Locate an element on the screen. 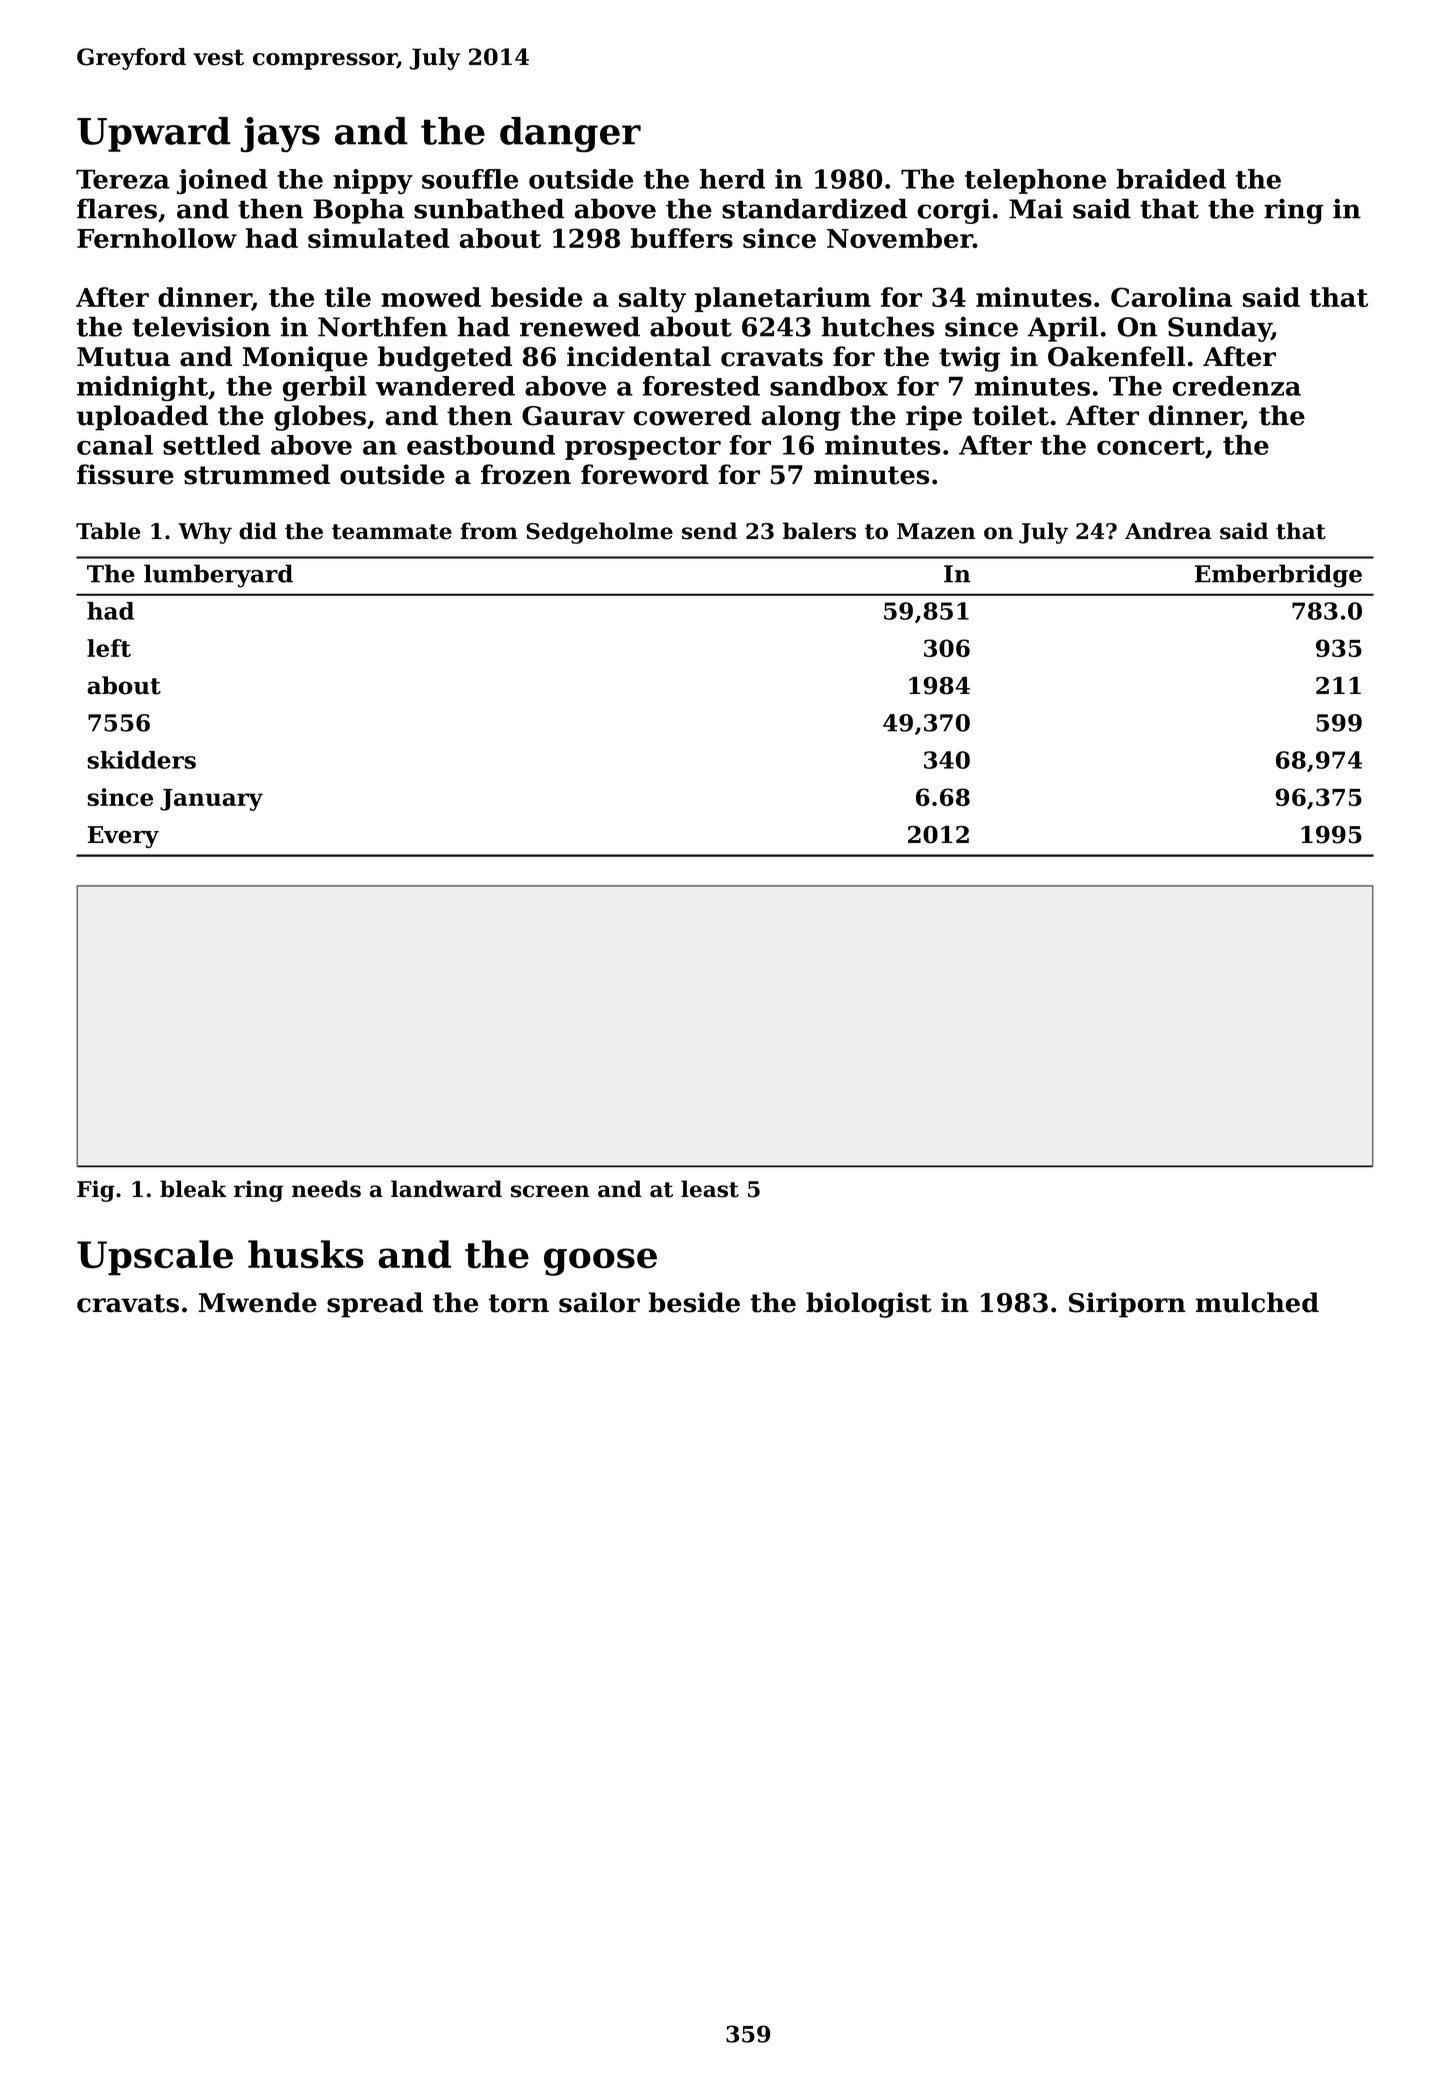  Bopha is located at coordinates (358, 211).
